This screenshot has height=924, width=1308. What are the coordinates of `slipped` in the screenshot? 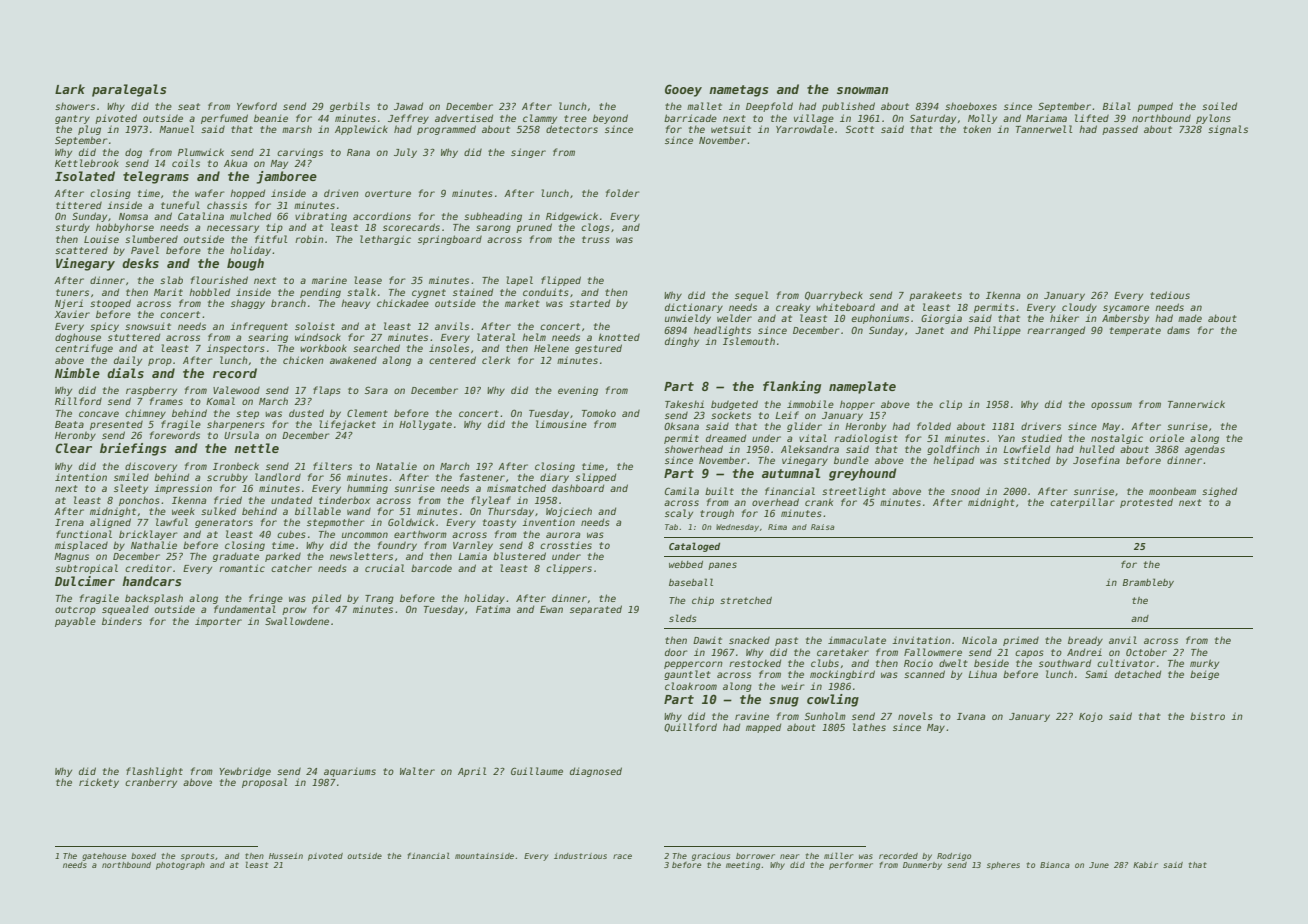 It's located at (595, 478).
